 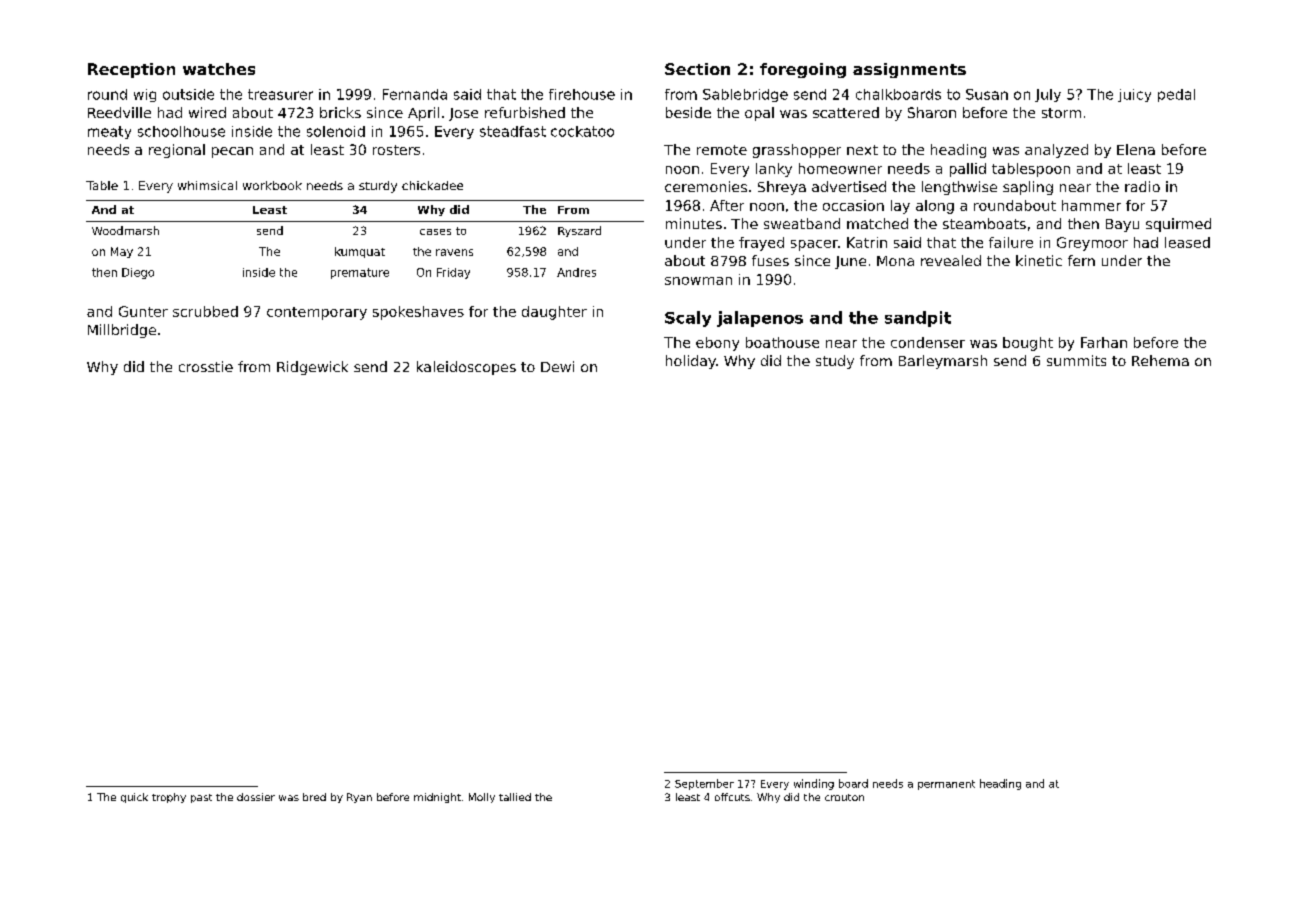 What do you see at coordinates (272, 185) in the screenshot?
I see `workbook` at bounding box center [272, 185].
